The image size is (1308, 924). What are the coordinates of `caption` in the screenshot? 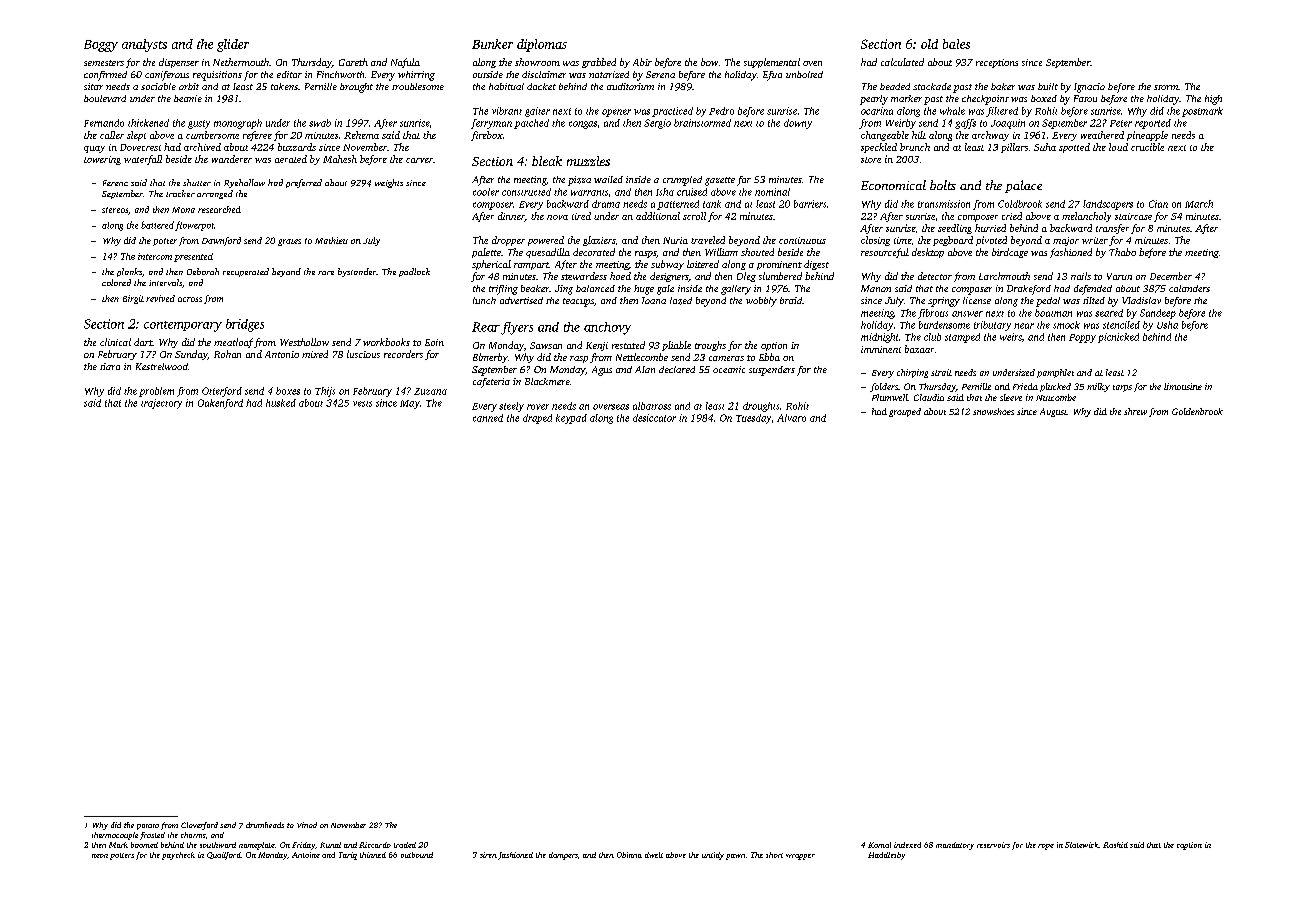 It's located at (1189, 846).
